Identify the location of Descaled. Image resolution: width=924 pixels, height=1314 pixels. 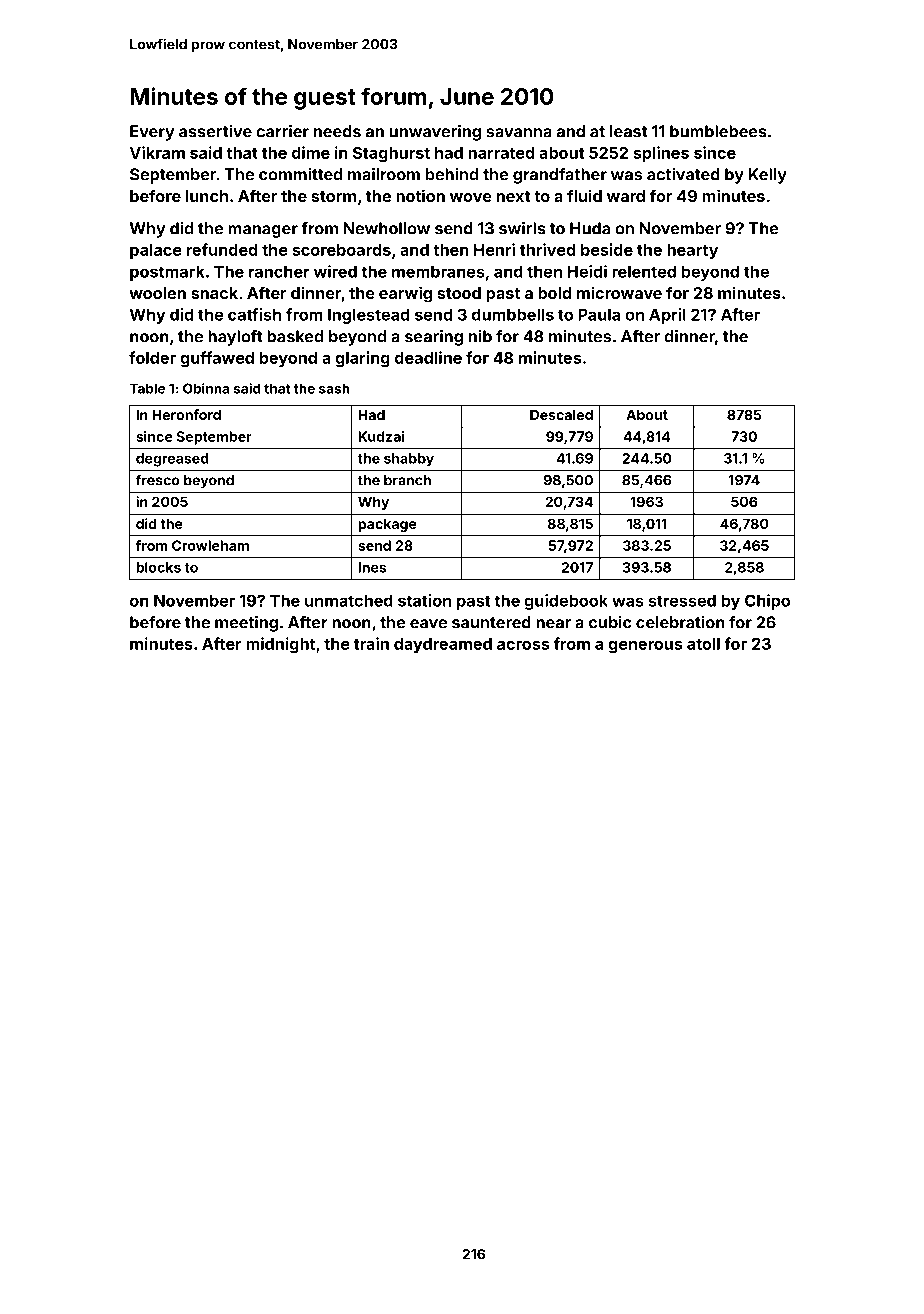
(561, 414).
